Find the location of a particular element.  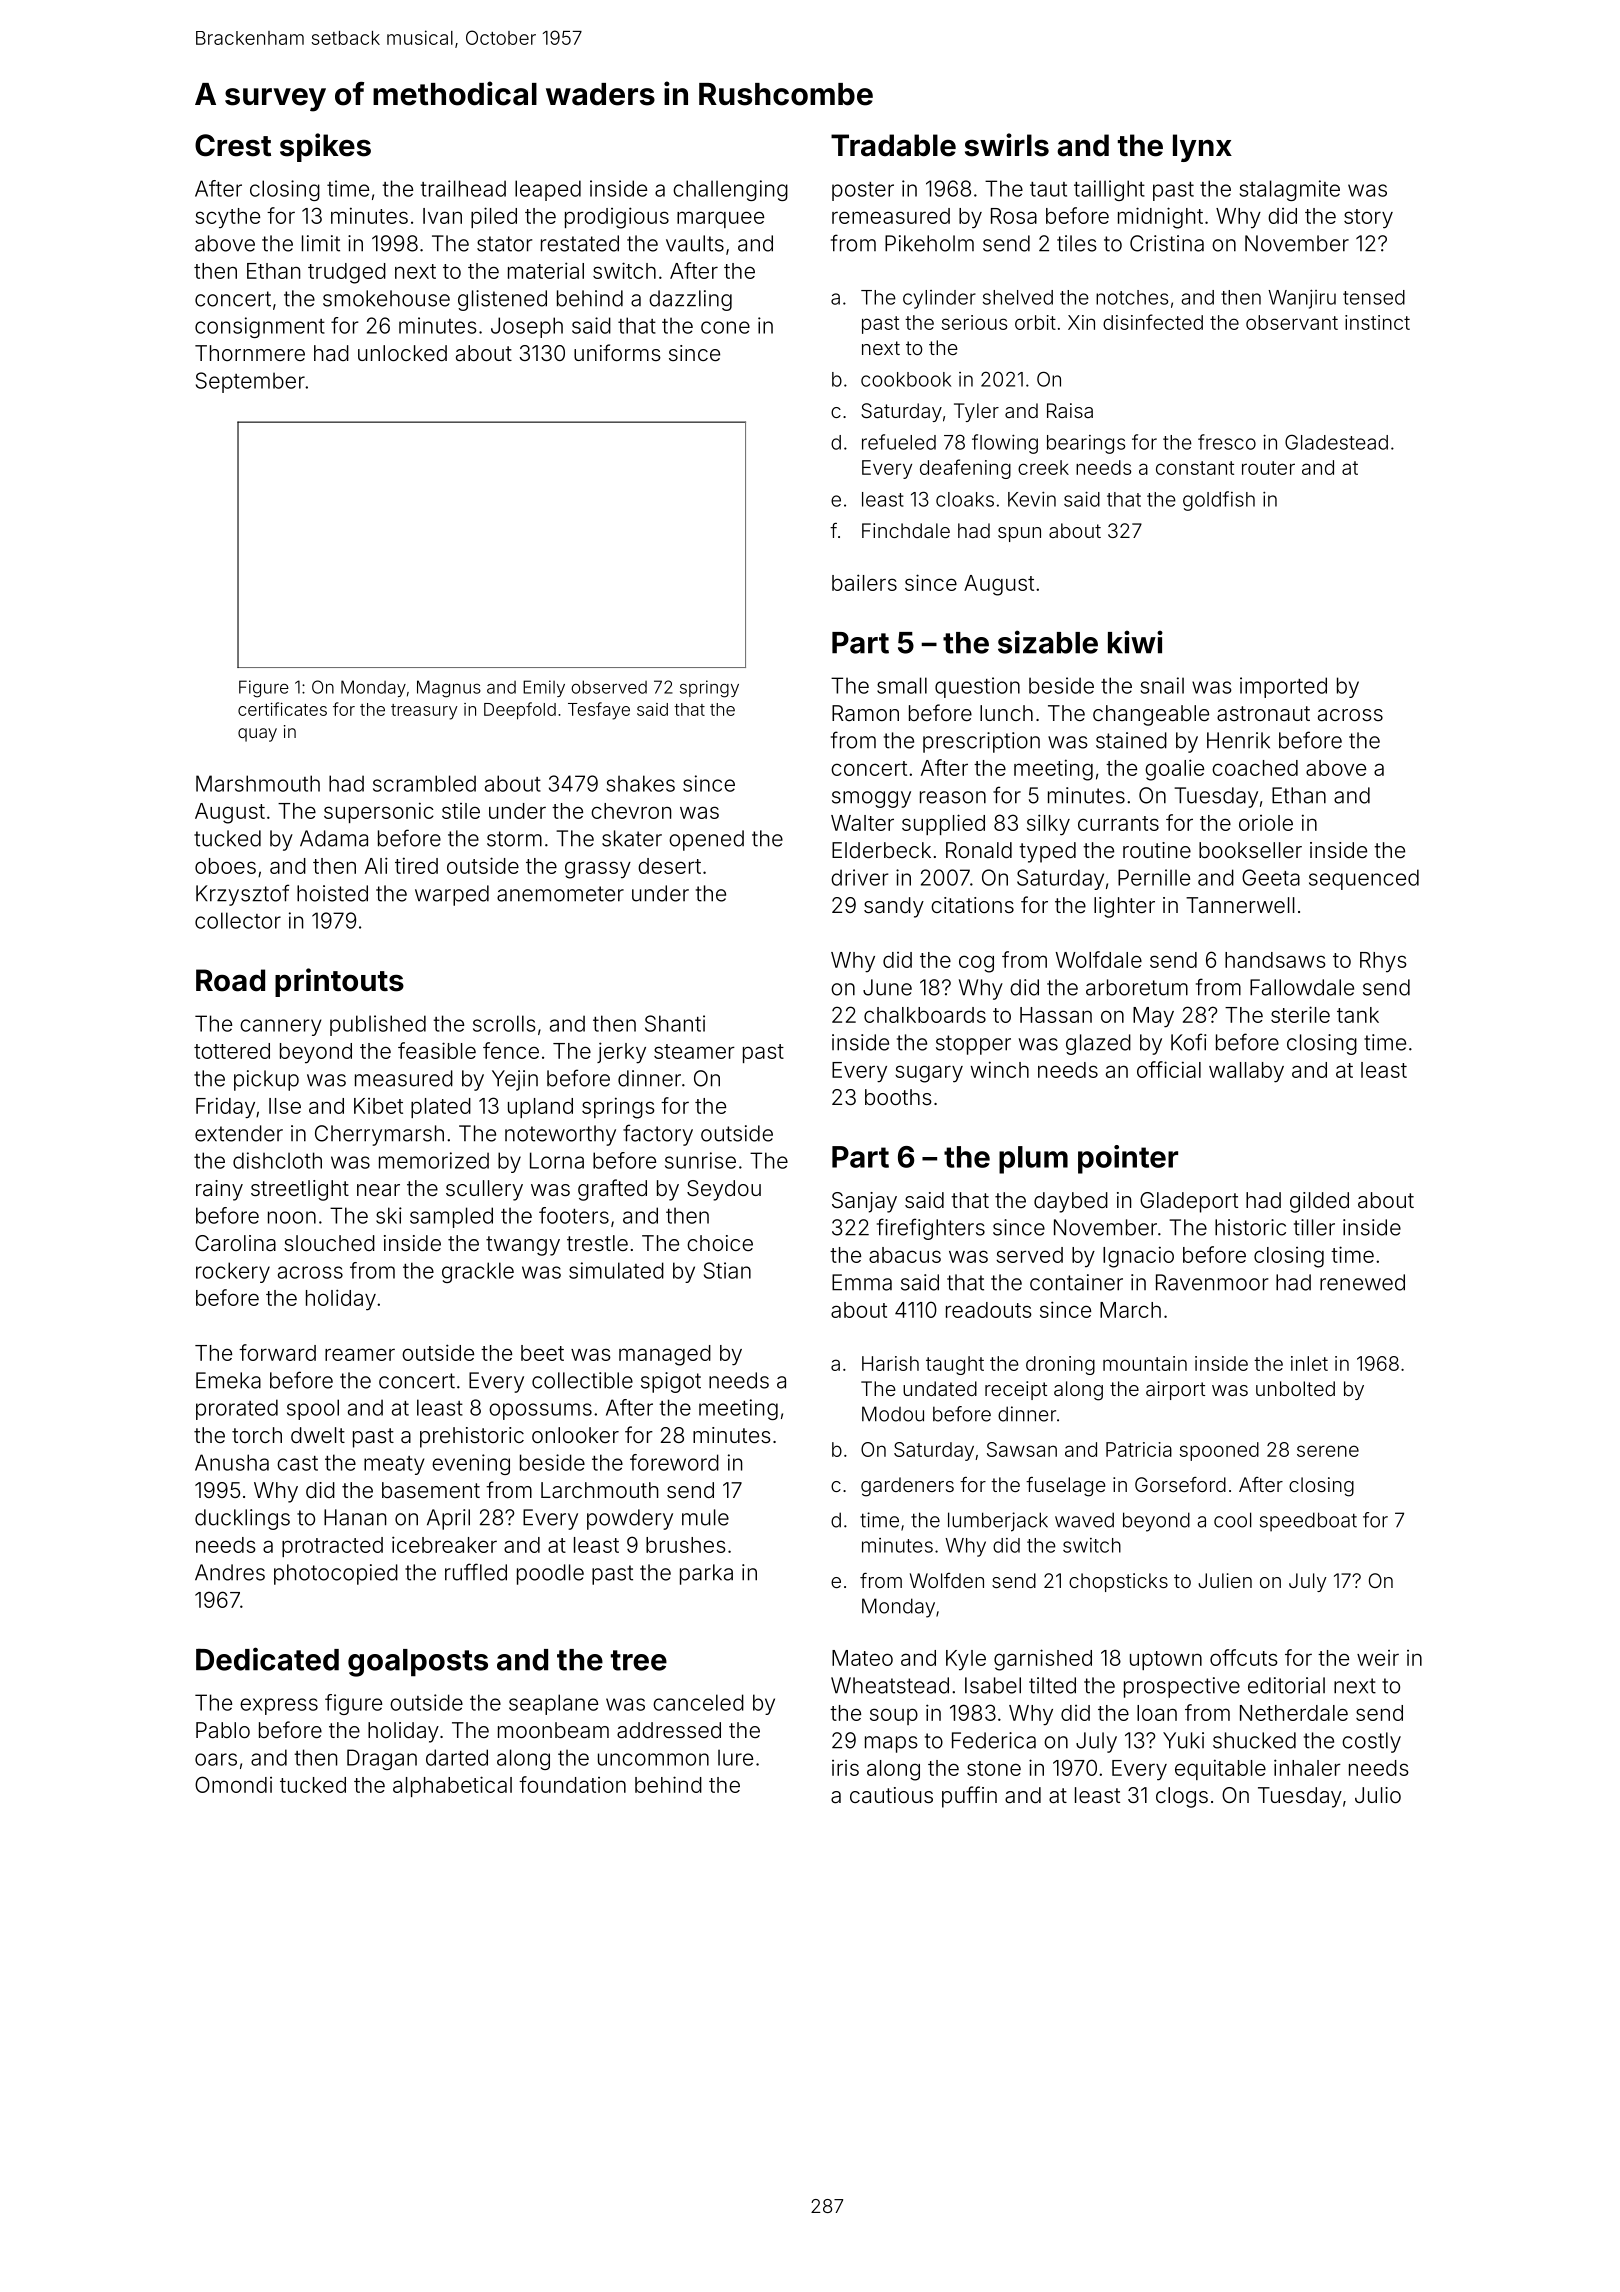

snail is located at coordinates (1162, 685).
